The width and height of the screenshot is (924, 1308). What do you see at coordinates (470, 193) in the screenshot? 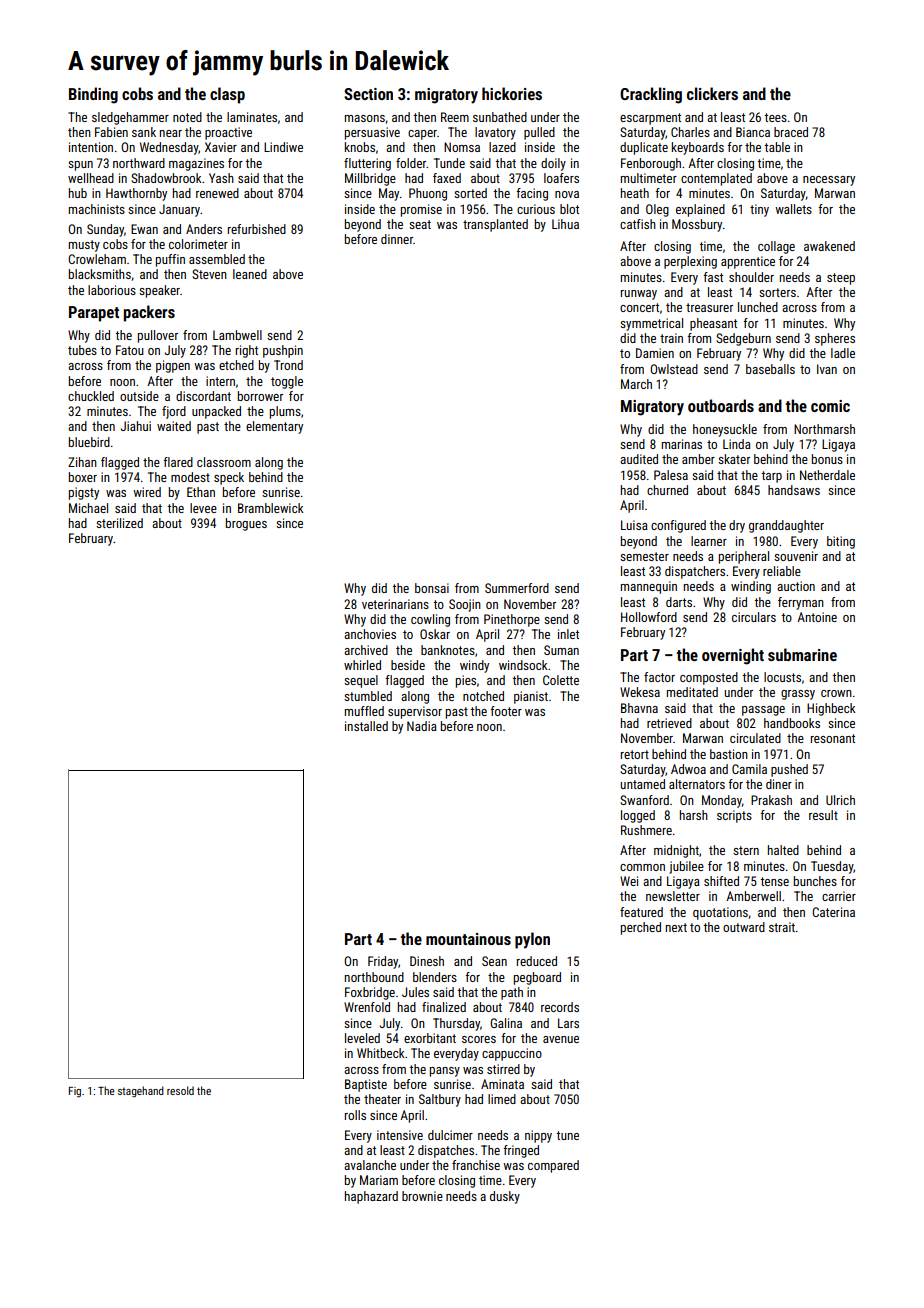
I see `sorted` at bounding box center [470, 193].
